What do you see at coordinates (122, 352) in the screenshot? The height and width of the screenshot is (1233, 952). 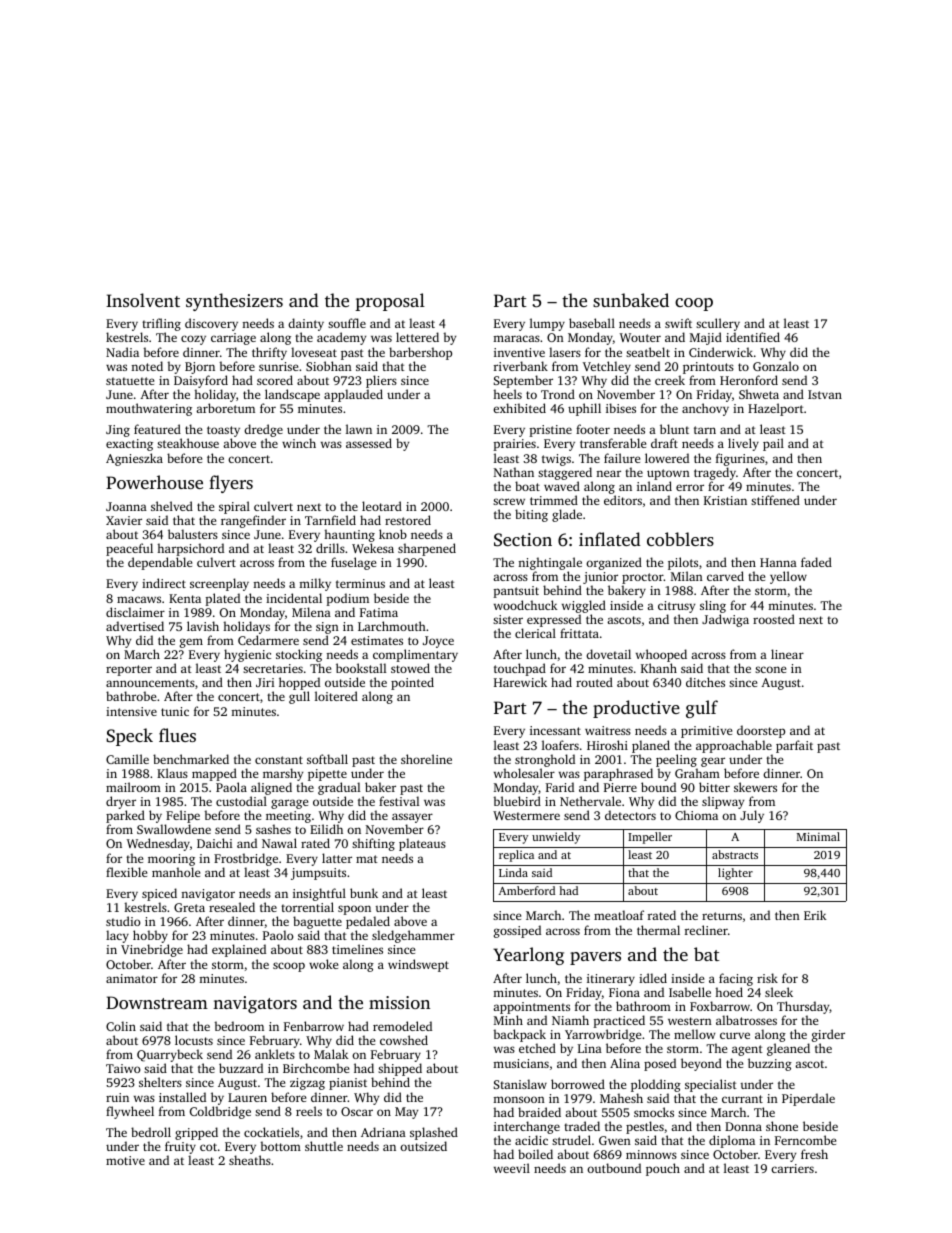 I see `Nadia` at bounding box center [122, 352].
